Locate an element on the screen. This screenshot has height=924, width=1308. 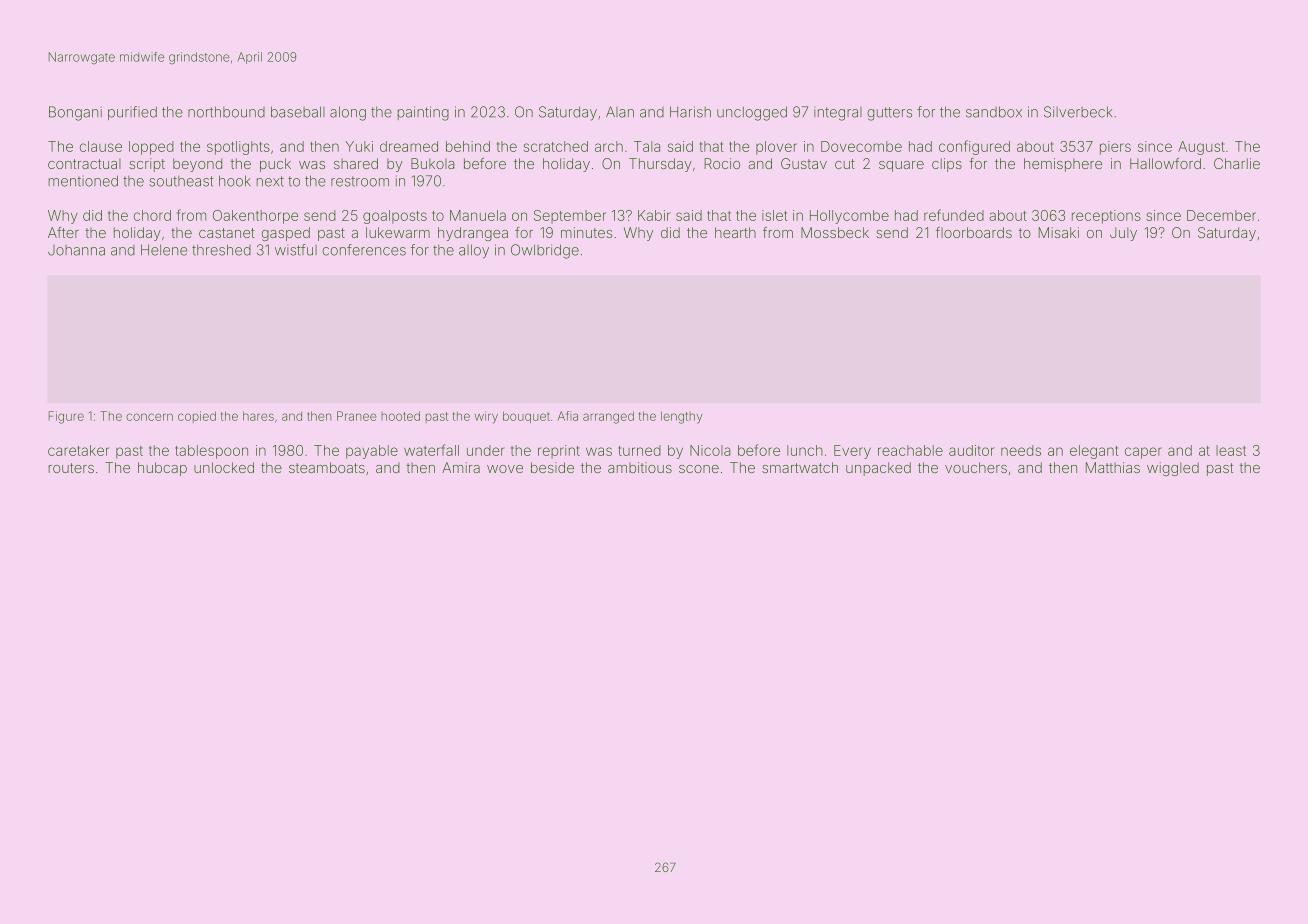
December is located at coordinates (1221, 215).
